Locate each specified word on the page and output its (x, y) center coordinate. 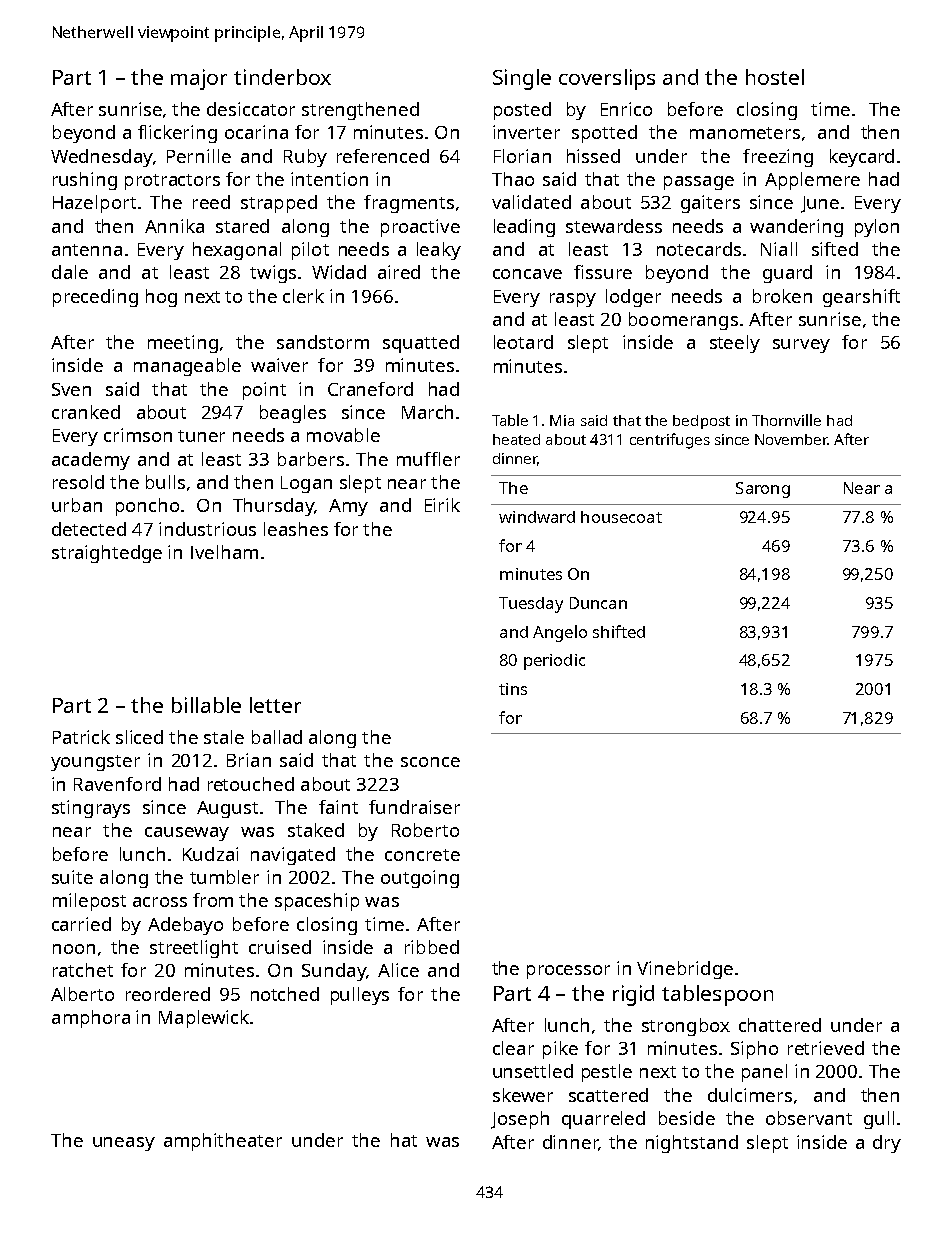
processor (568, 972)
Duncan (598, 603)
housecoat (621, 517)
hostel (775, 77)
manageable (187, 367)
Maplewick (204, 1019)
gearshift (861, 298)
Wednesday (102, 158)
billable (206, 705)
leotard (523, 342)
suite (72, 877)
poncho (147, 507)
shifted (619, 631)
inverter (526, 132)
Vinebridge (685, 970)
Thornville (786, 420)
